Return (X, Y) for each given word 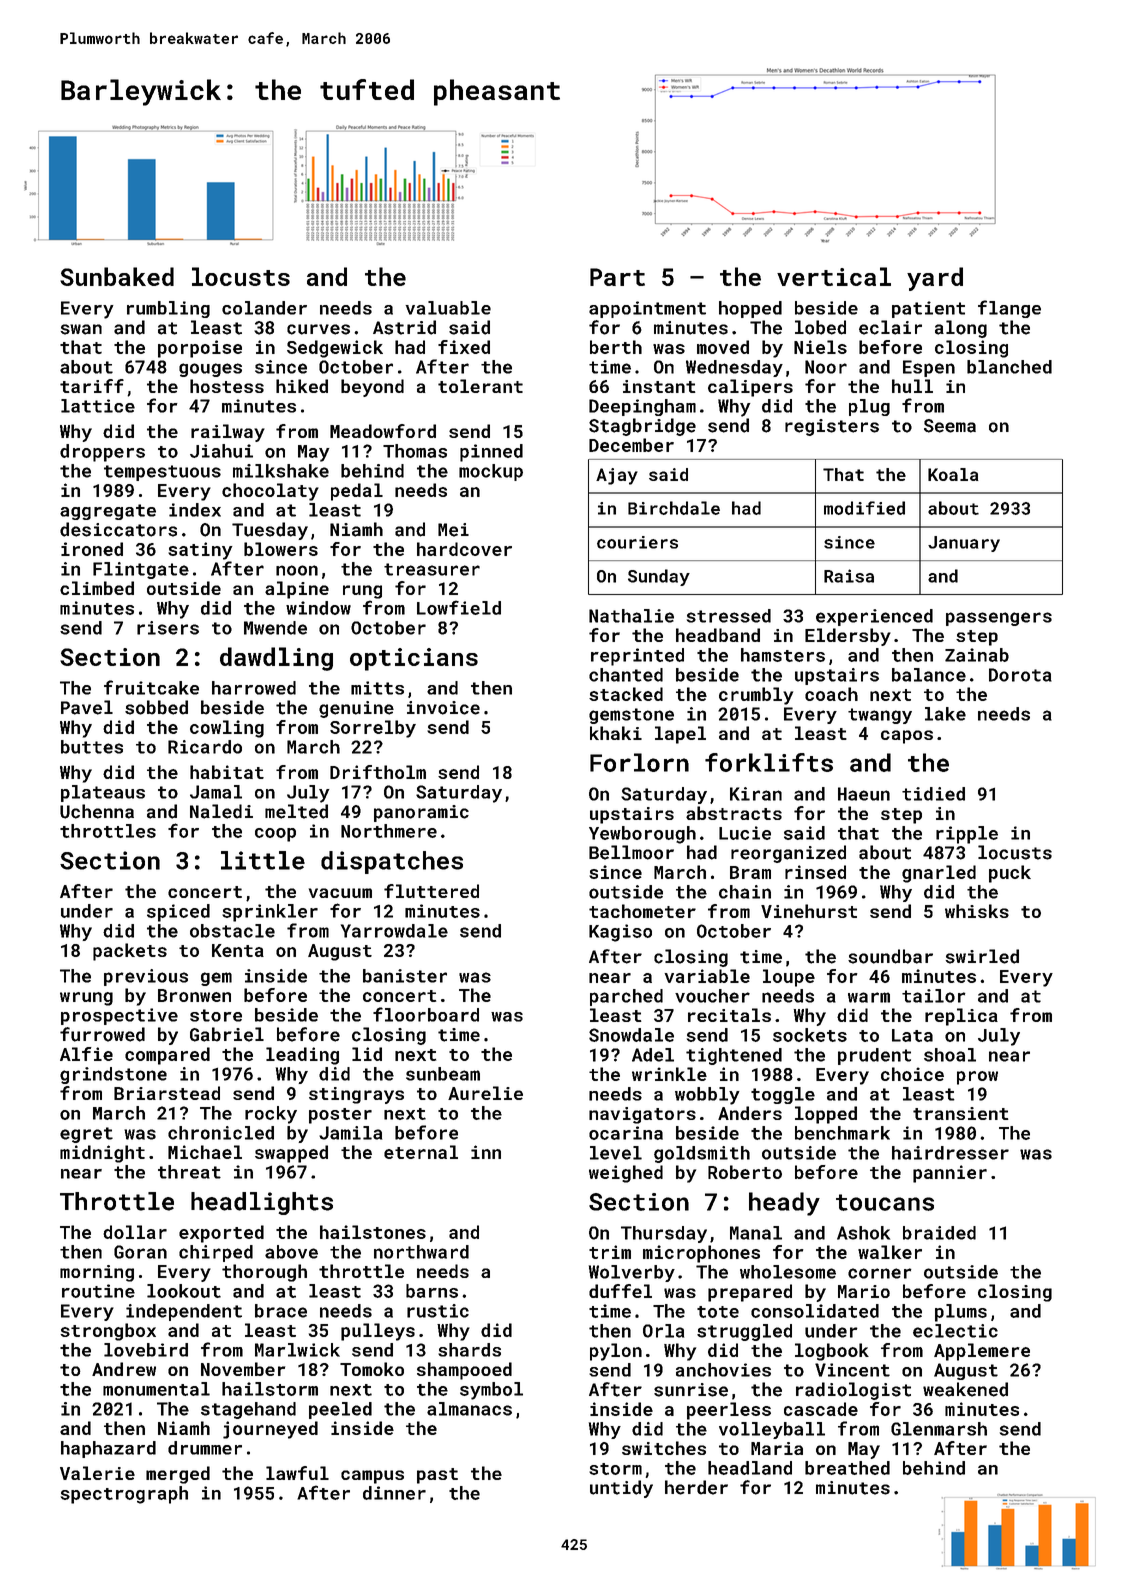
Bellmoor (631, 852)
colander (264, 308)
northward (421, 1252)
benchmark (842, 1133)
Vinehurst (809, 911)
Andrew (124, 1369)
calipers (750, 388)
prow (977, 1078)
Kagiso (620, 933)
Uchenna (97, 811)
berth (616, 347)
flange (1009, 309)
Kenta (238, 950)
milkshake (281, 471)
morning (97, 1273)
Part (617, 277)
